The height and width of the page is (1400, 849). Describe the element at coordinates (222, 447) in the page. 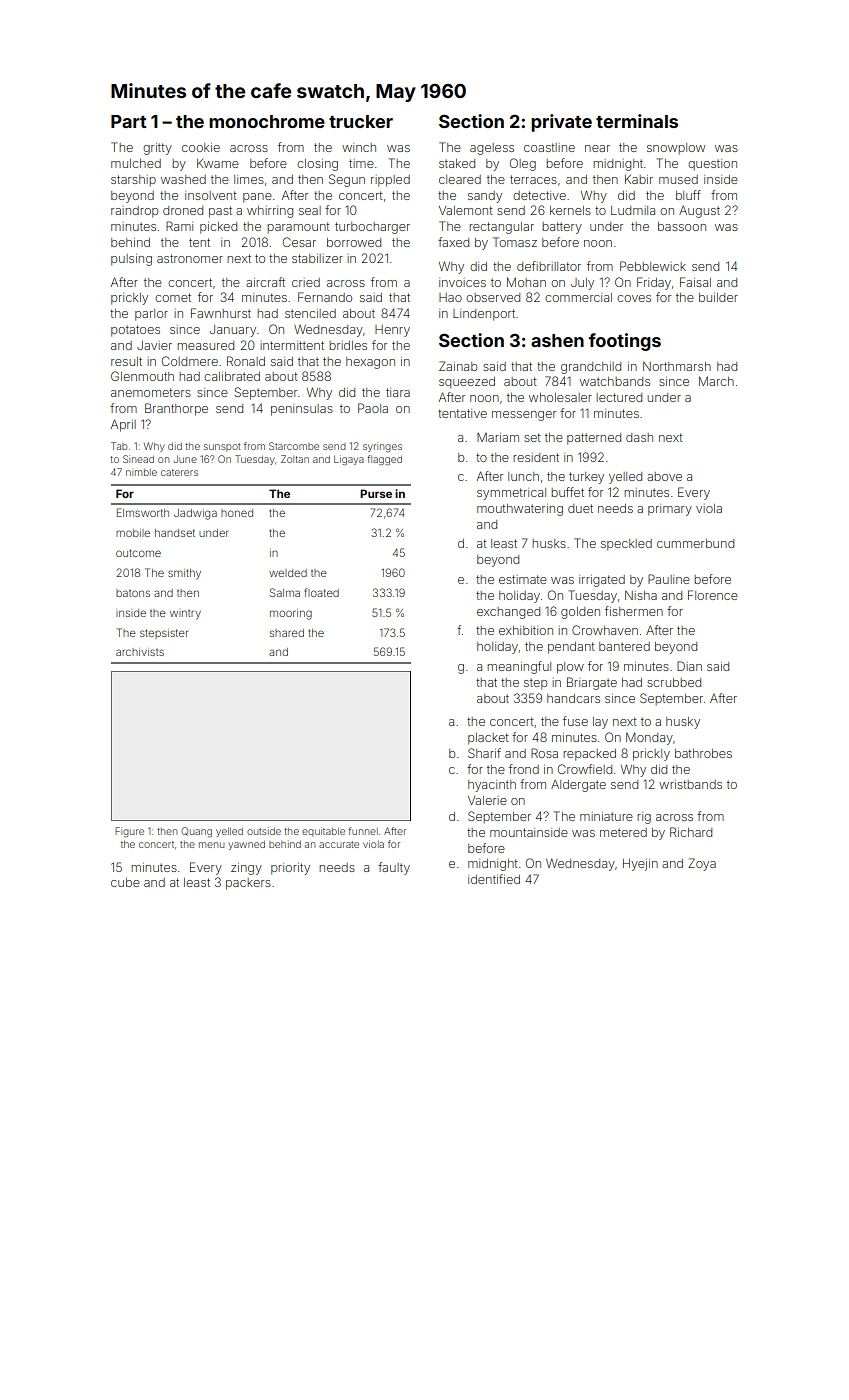

I see `sunspot` at that location.
